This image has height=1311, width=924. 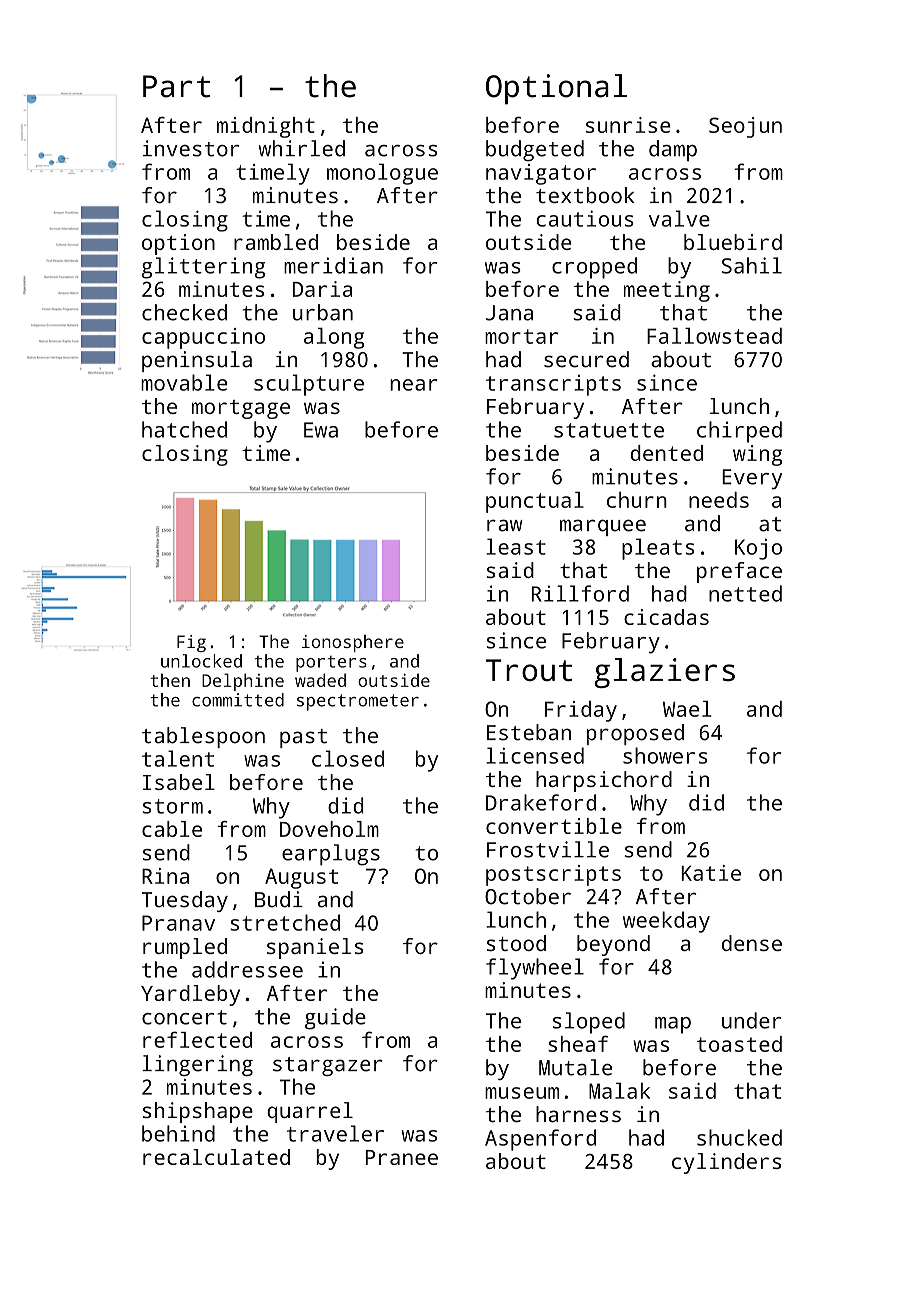 What do you see at coordinates (540, 1140) in the image?
I see `Aspenford` at bounding box center [540, 1140].
